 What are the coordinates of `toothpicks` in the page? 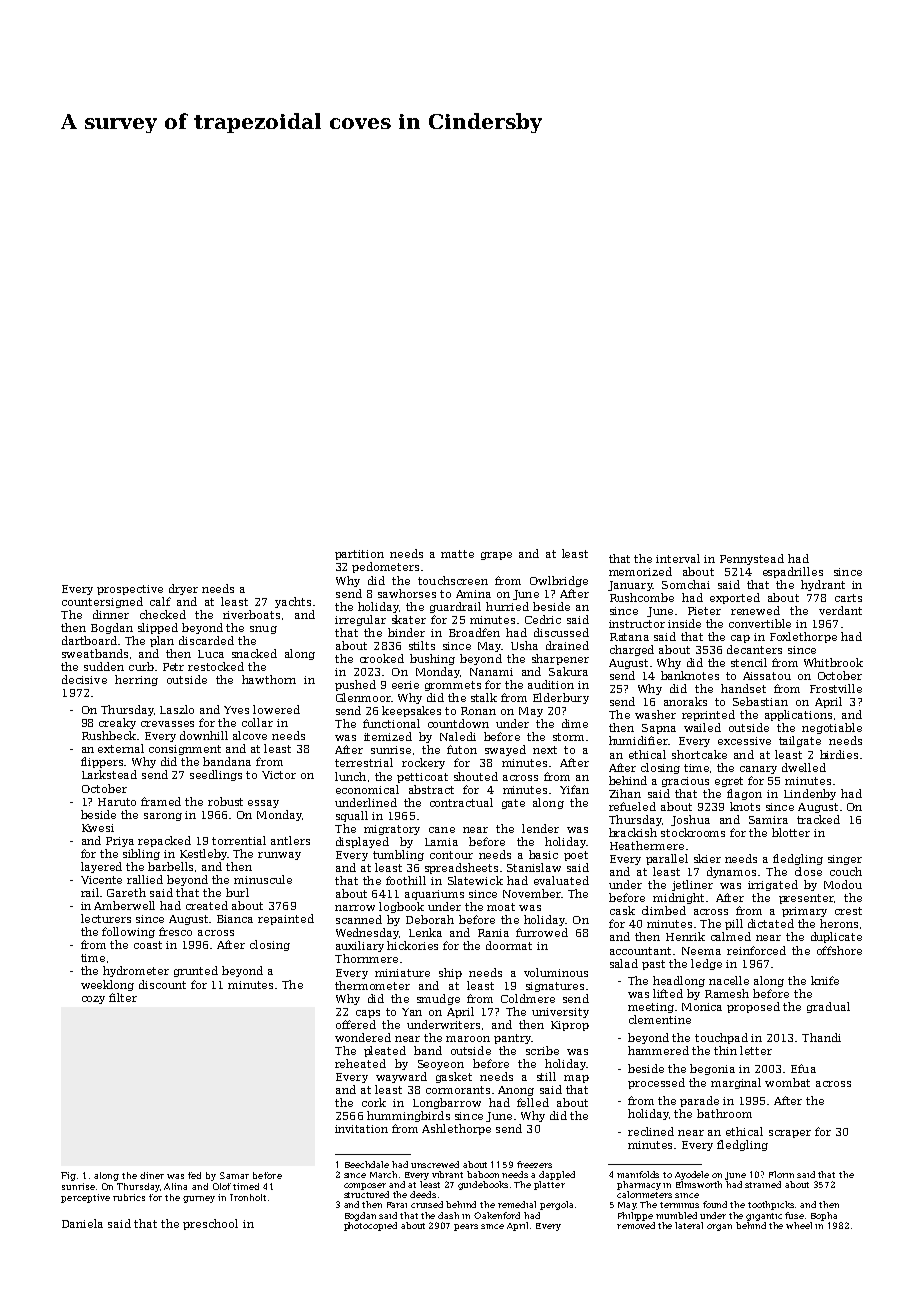 It's located at (771, 1205).
